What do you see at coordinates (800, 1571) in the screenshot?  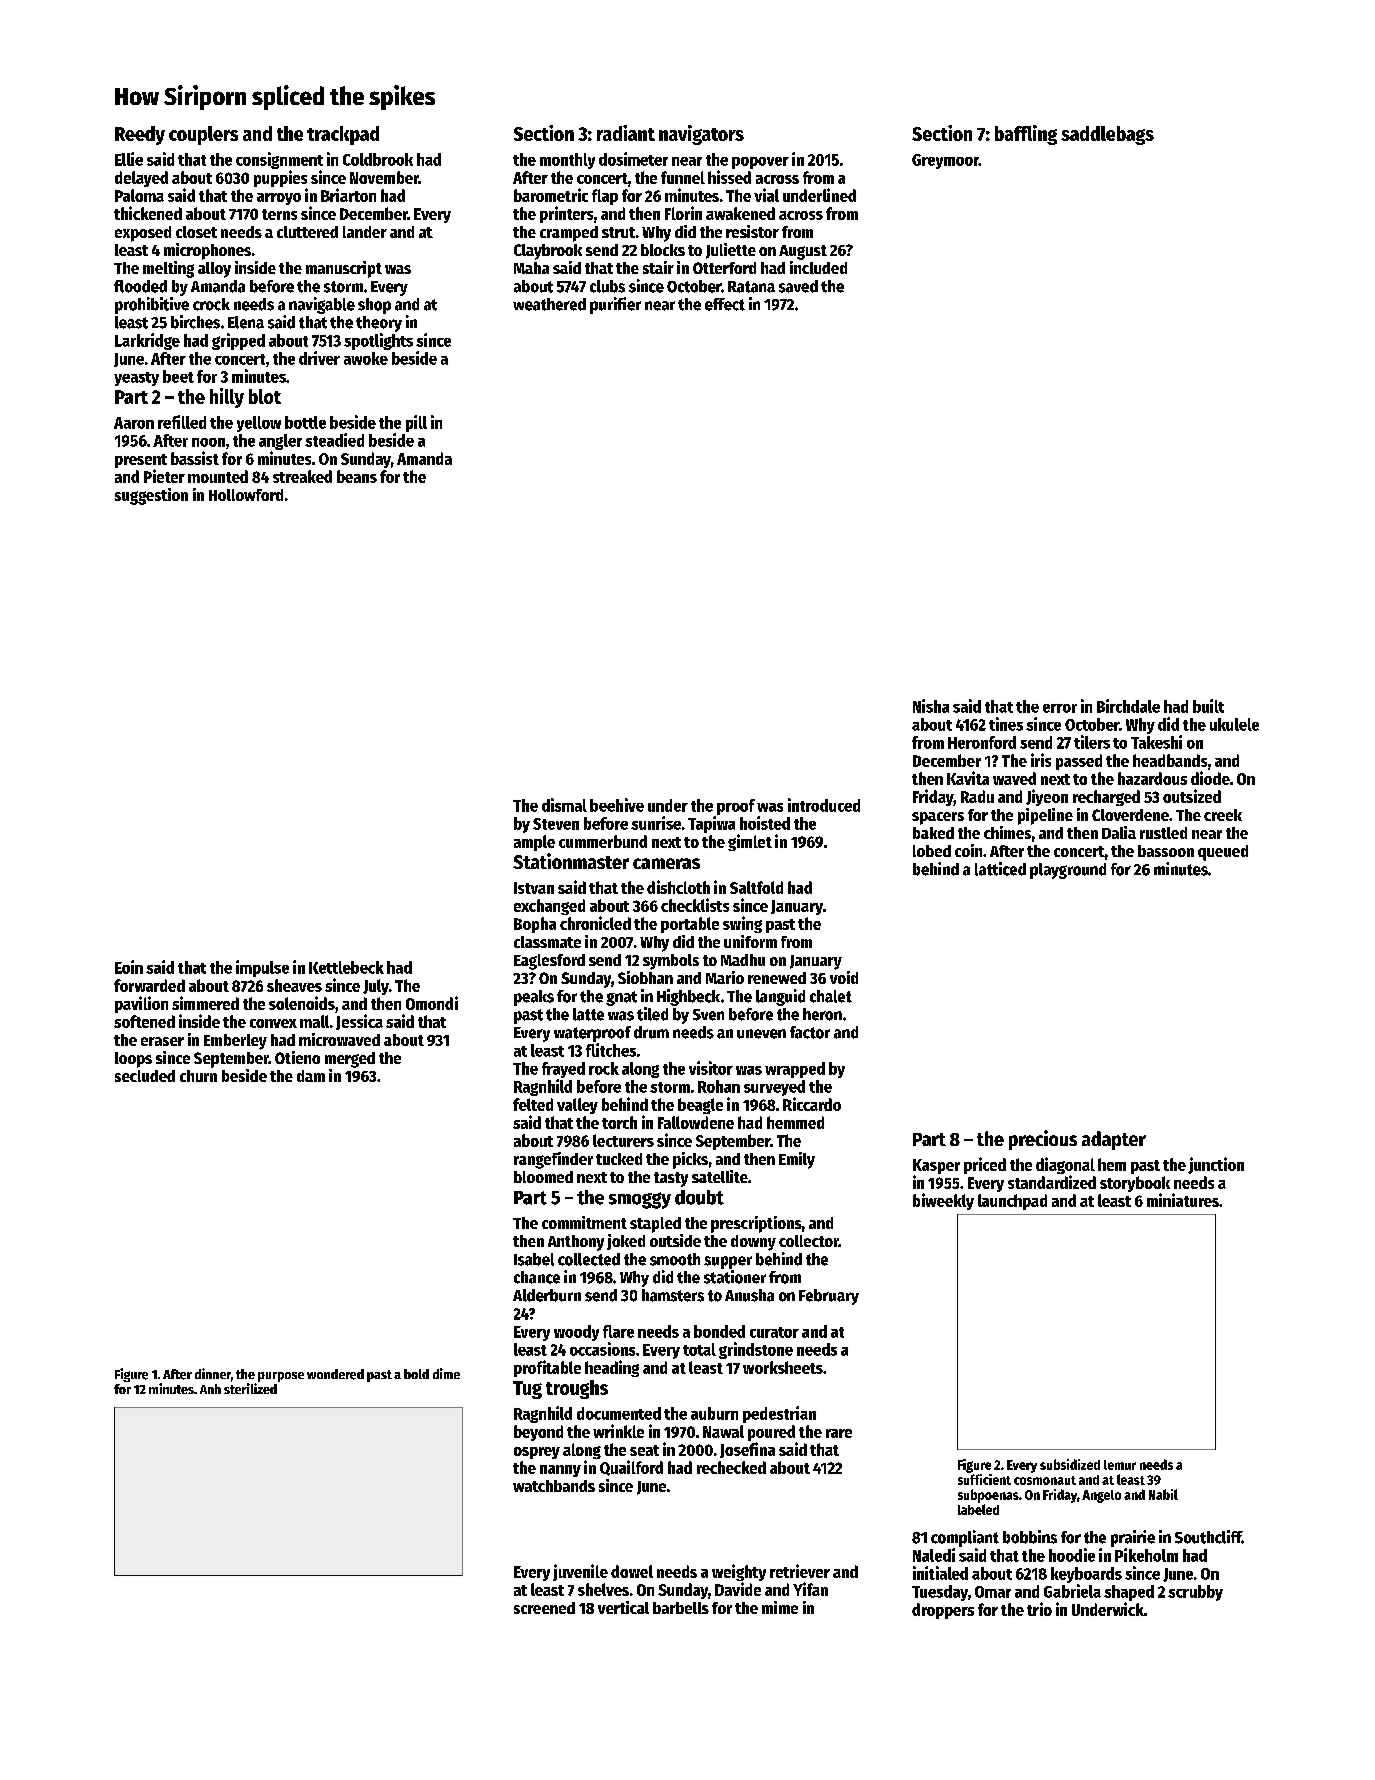 I see `retriever` at bounding box center [800, 1571].
